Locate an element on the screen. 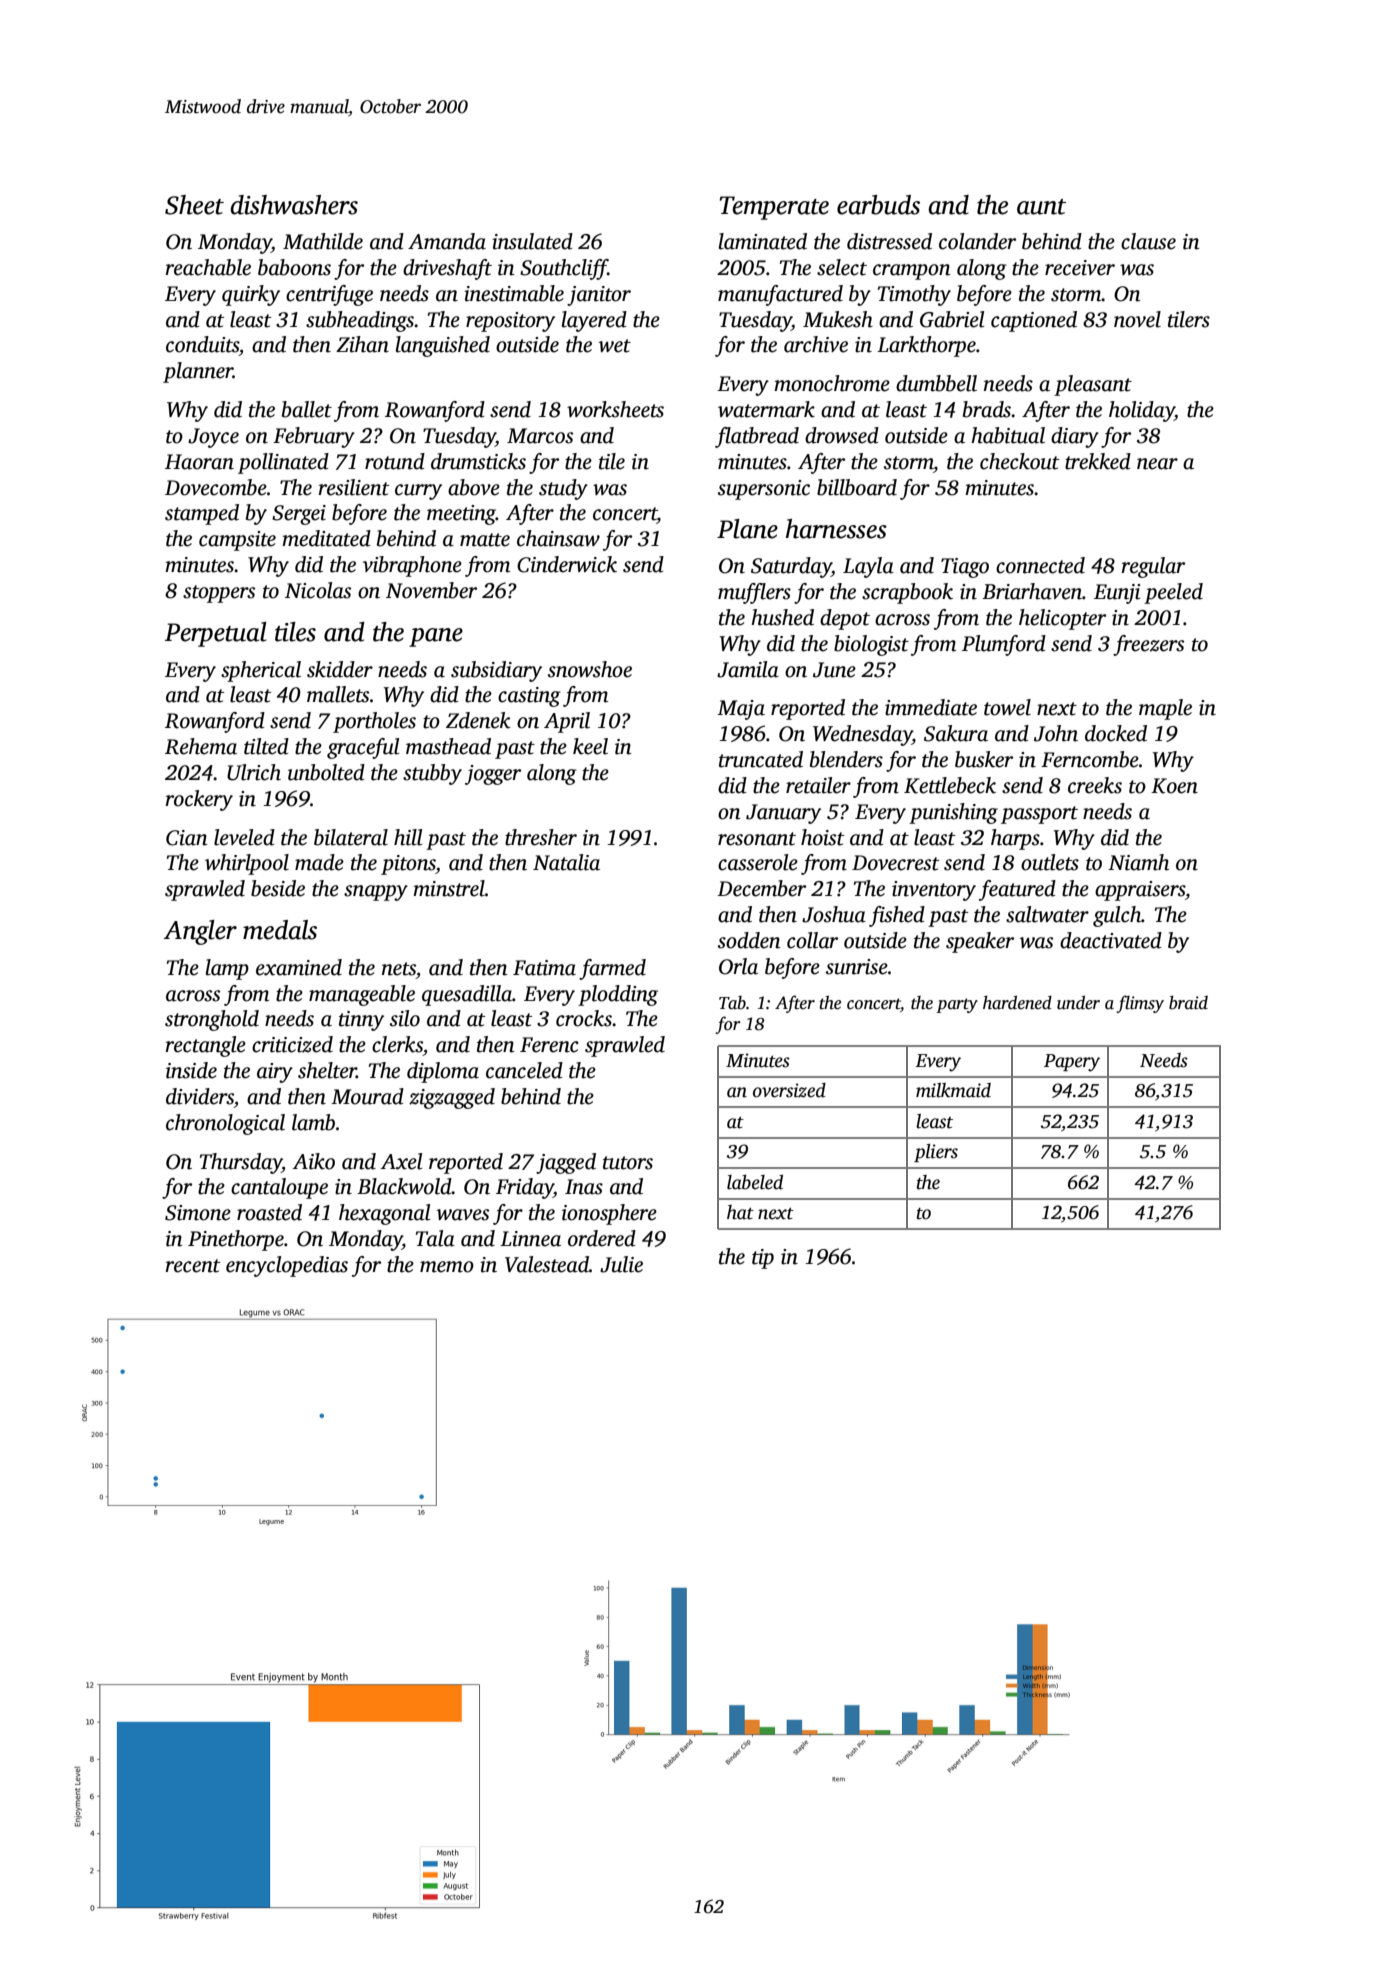 The height and width of the screenshot is (1969, 1386). Temperate is located at coordinates (774, 208).
